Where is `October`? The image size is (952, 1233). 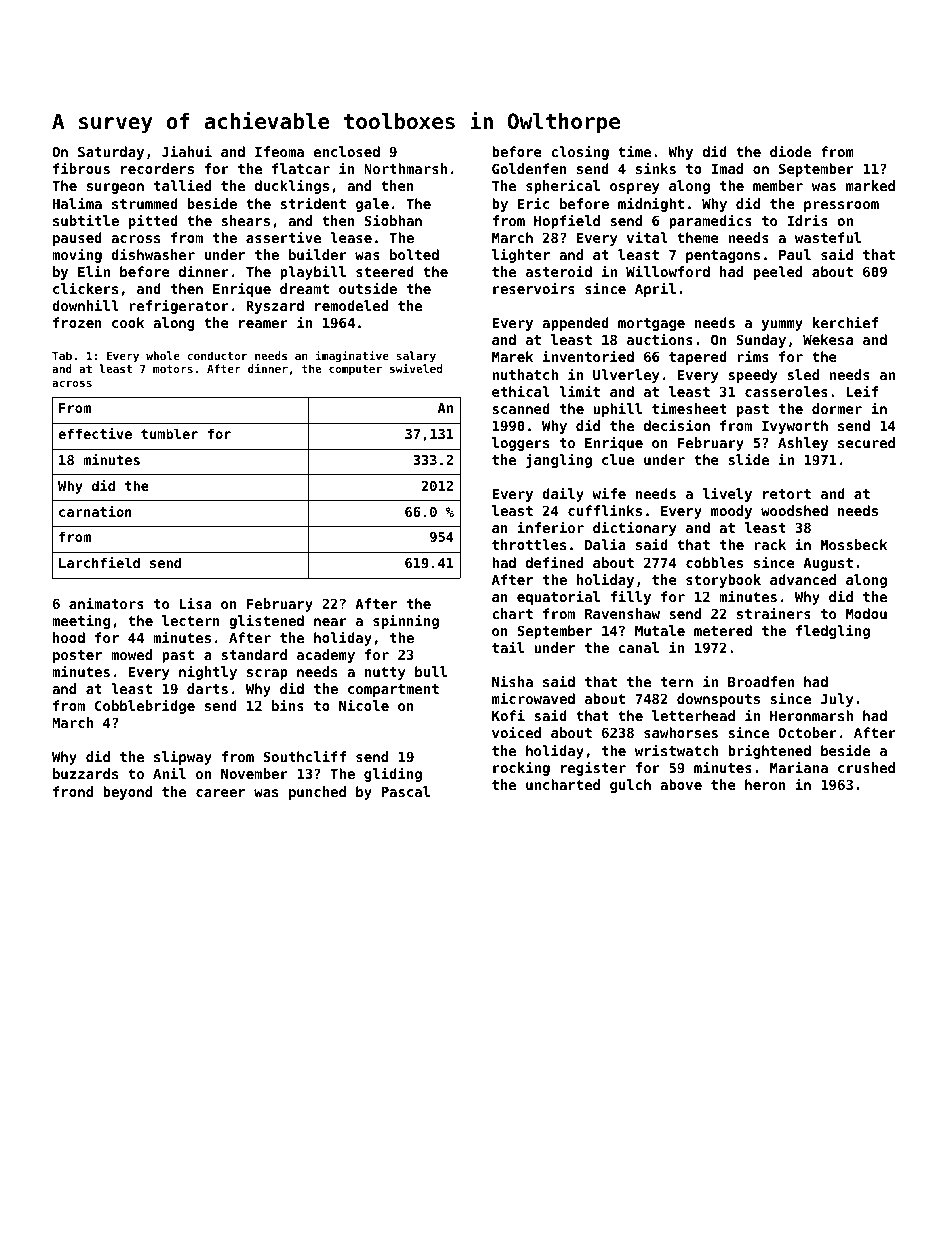 October is located at coordinates (807, 732).
